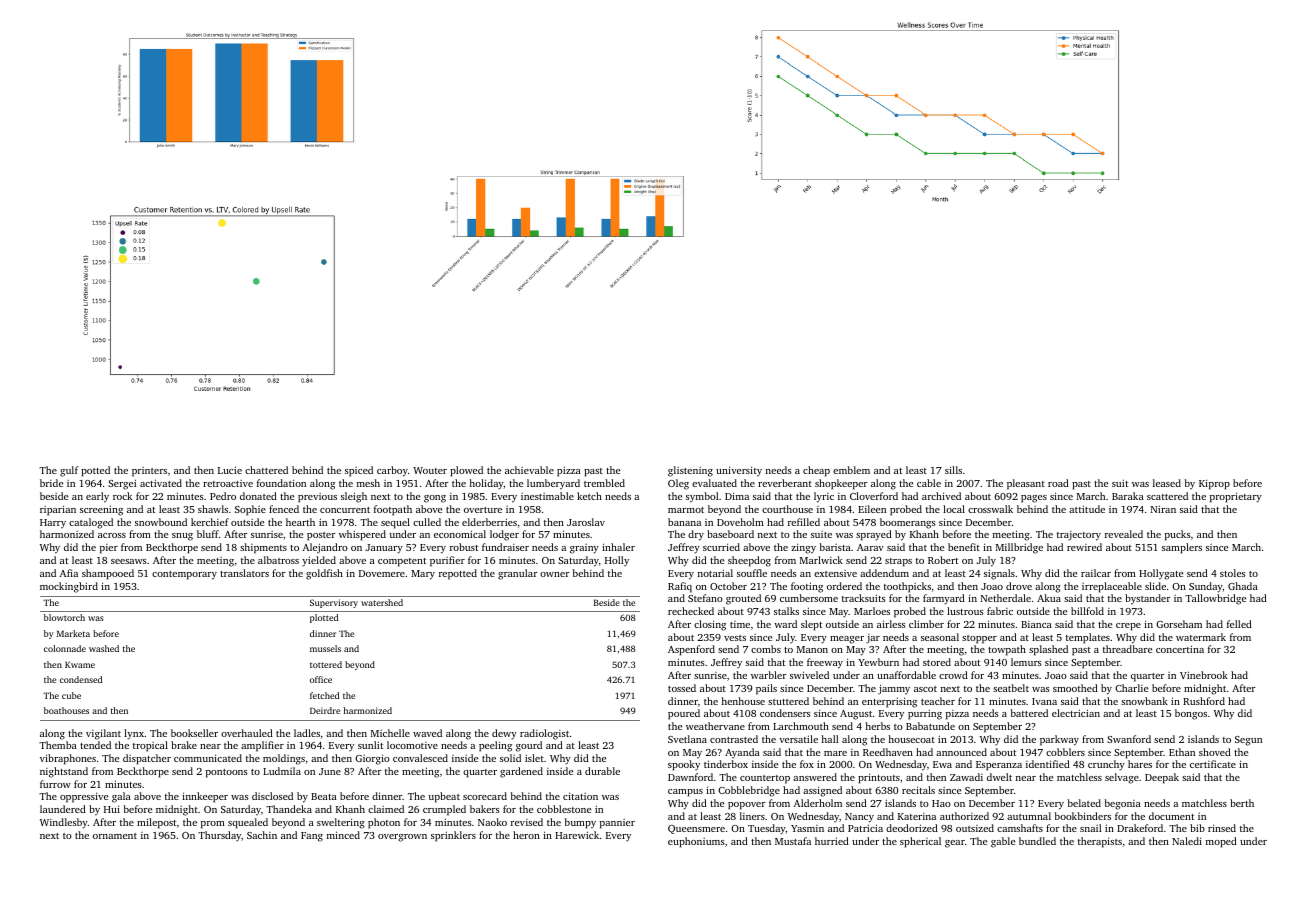  What do you see at coordinates (68, 759) in the image?
I see `vibraphones` at bounding box center [68, 759].
